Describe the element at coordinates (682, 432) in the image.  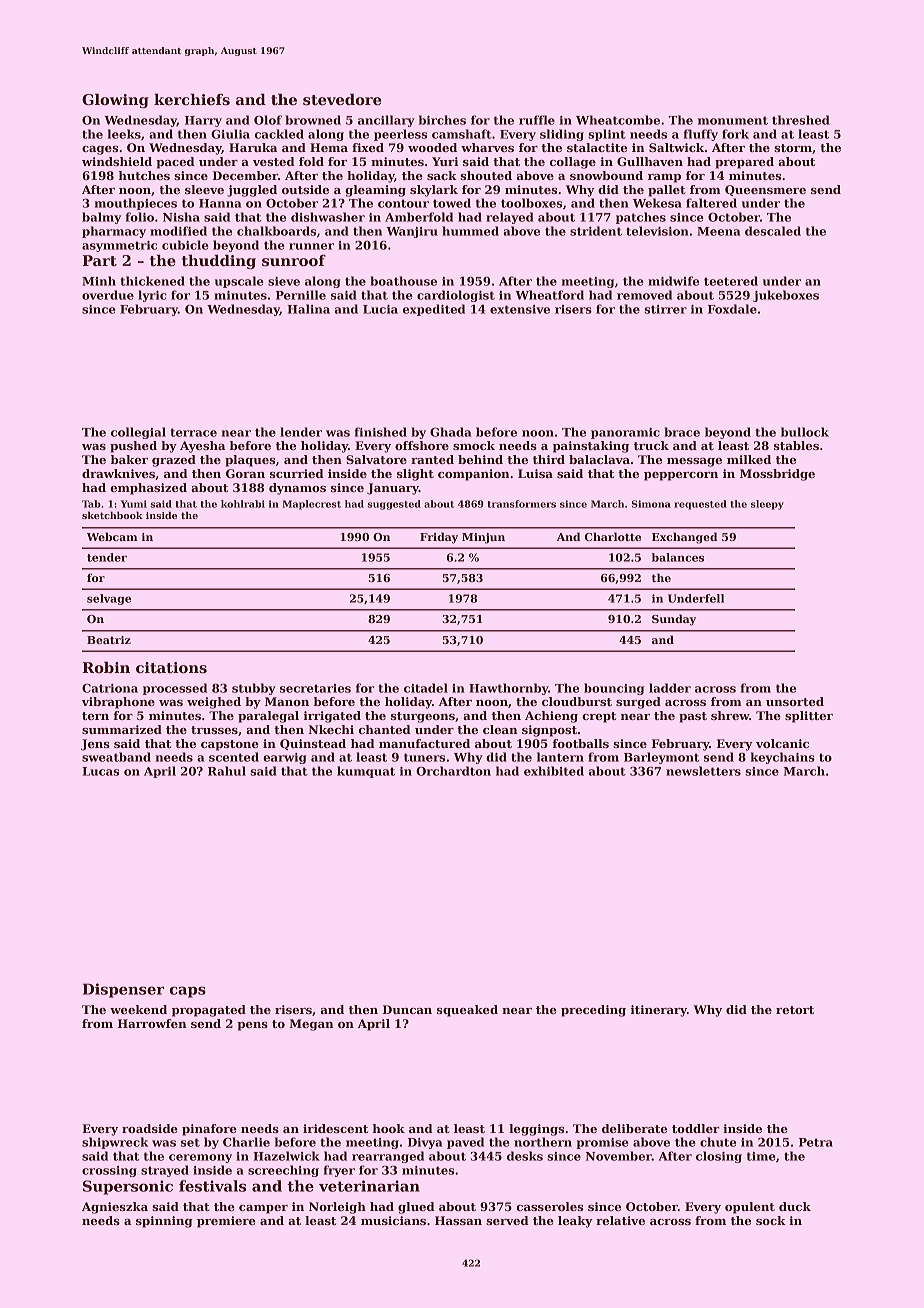
I see `brace` at that location.
